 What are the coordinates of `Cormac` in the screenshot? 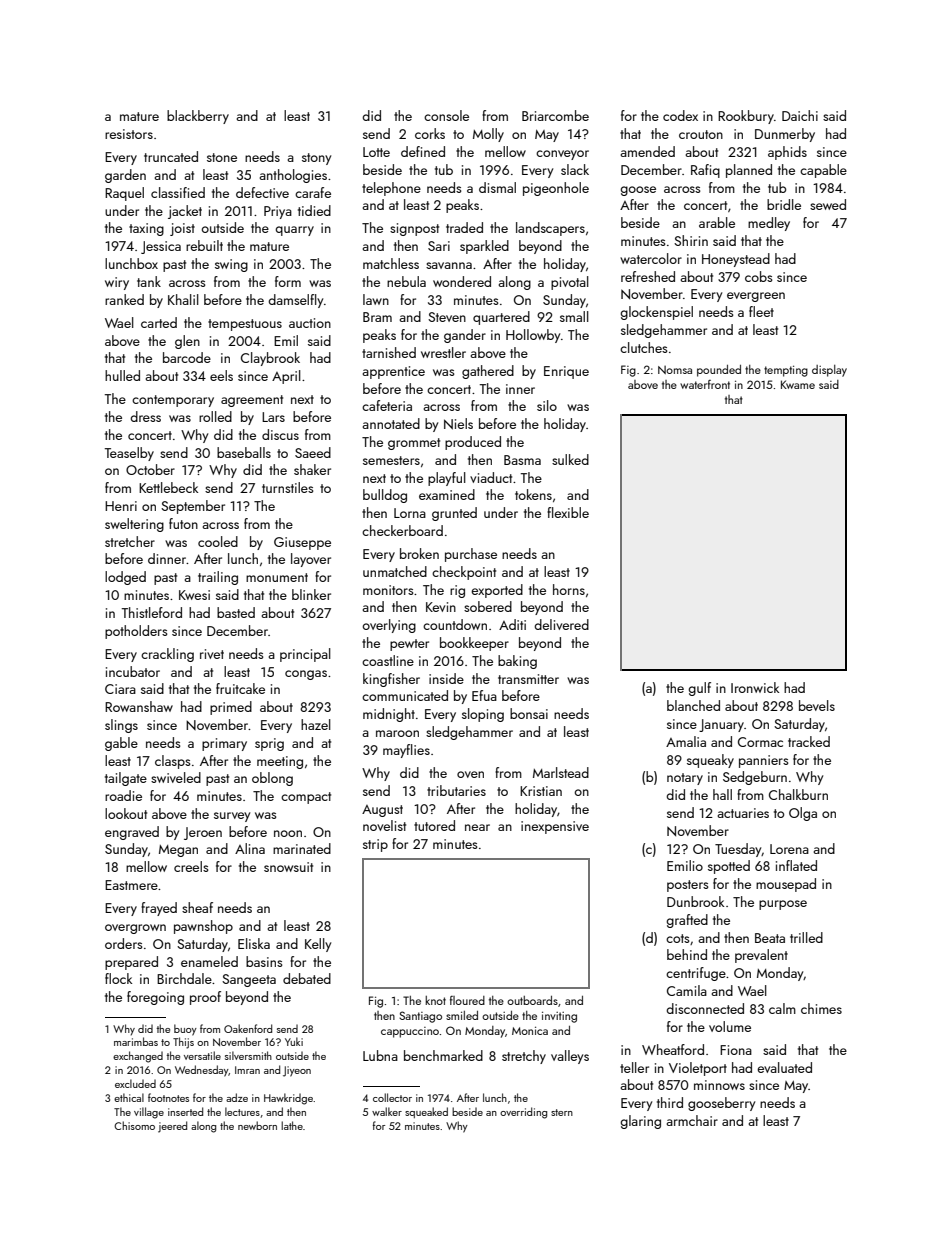 It's located at (760, 742).
